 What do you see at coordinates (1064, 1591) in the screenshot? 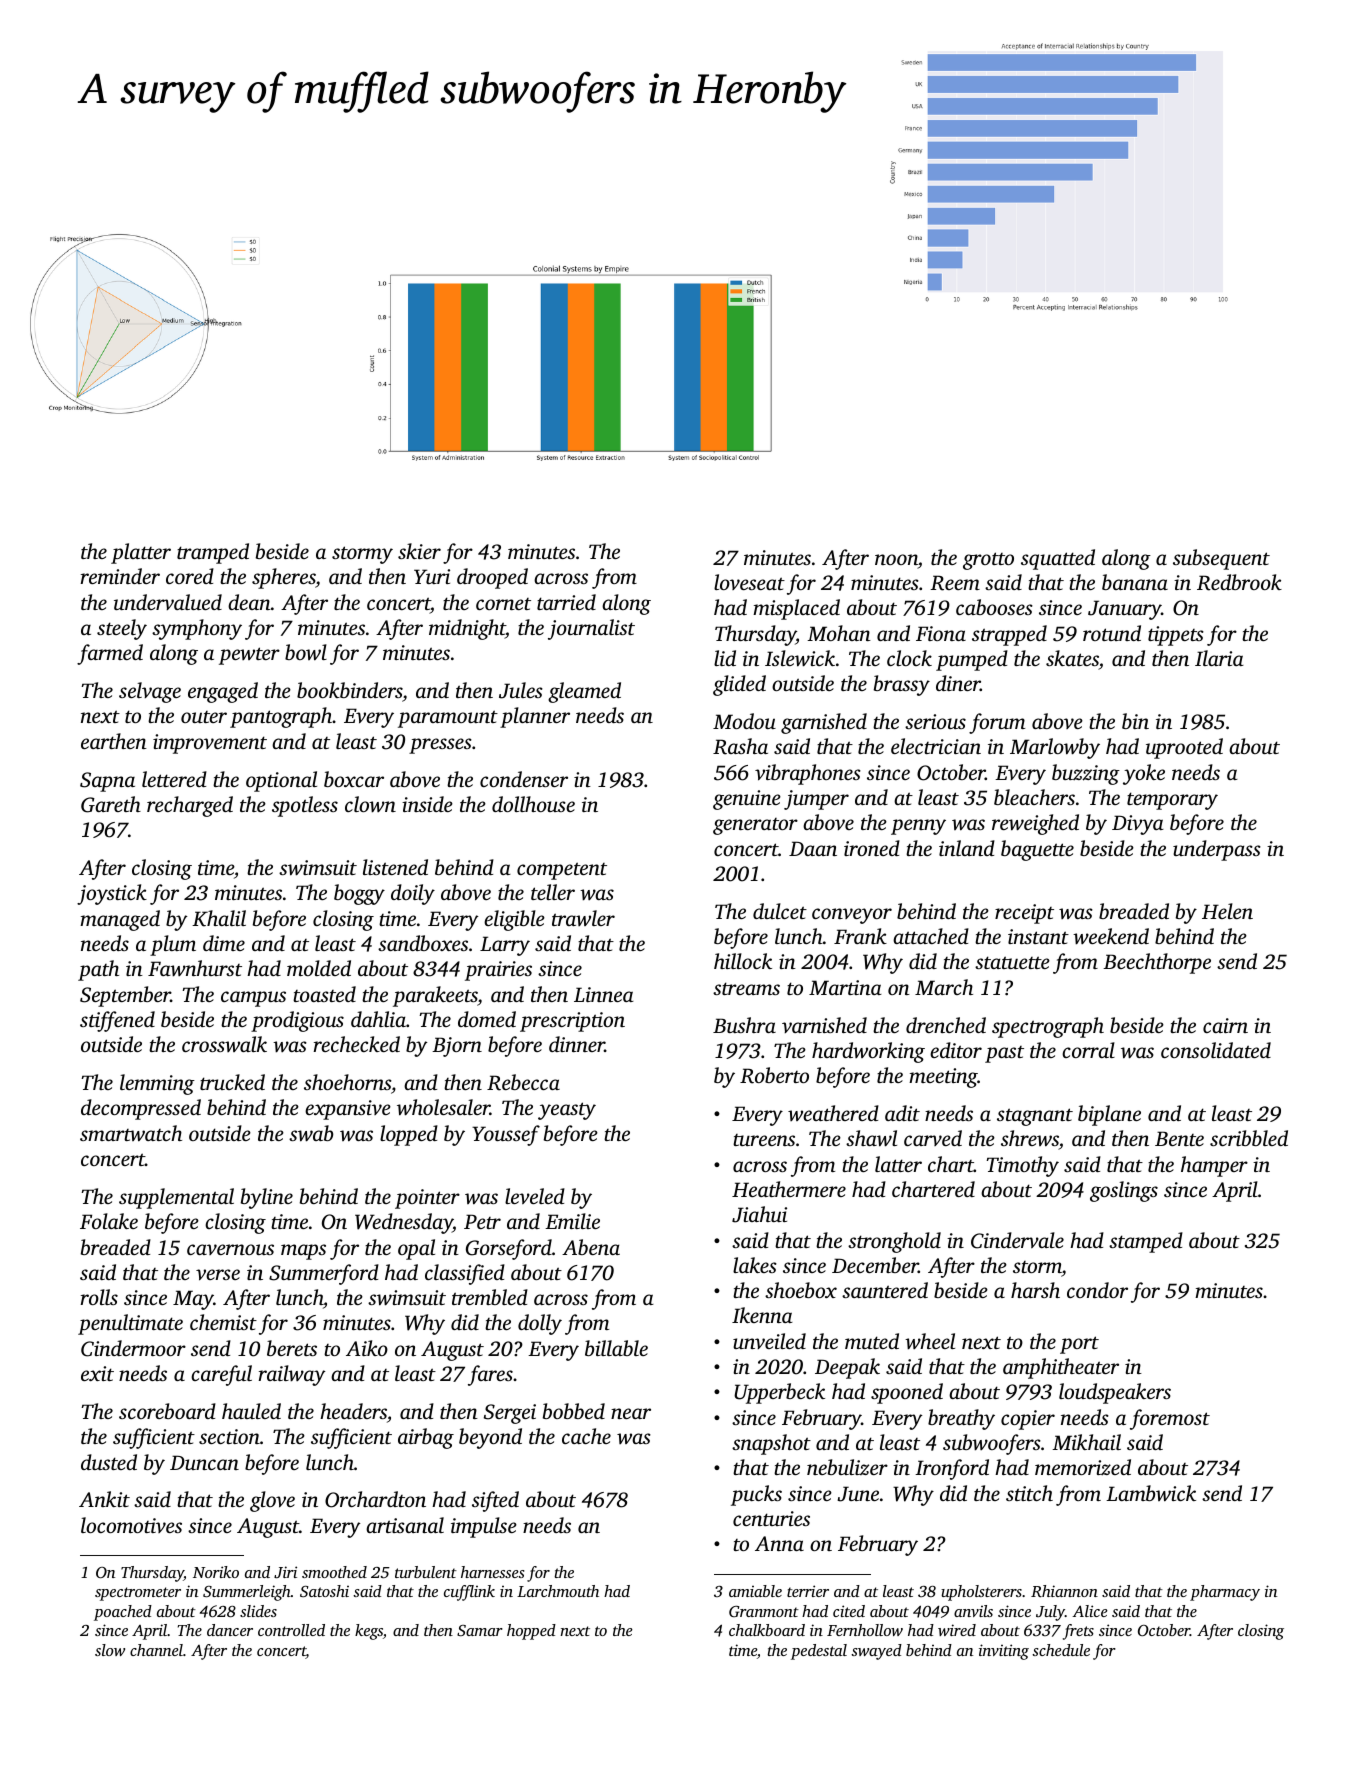
I see `Rhiannon` at bounding box center [1064, 1591].
